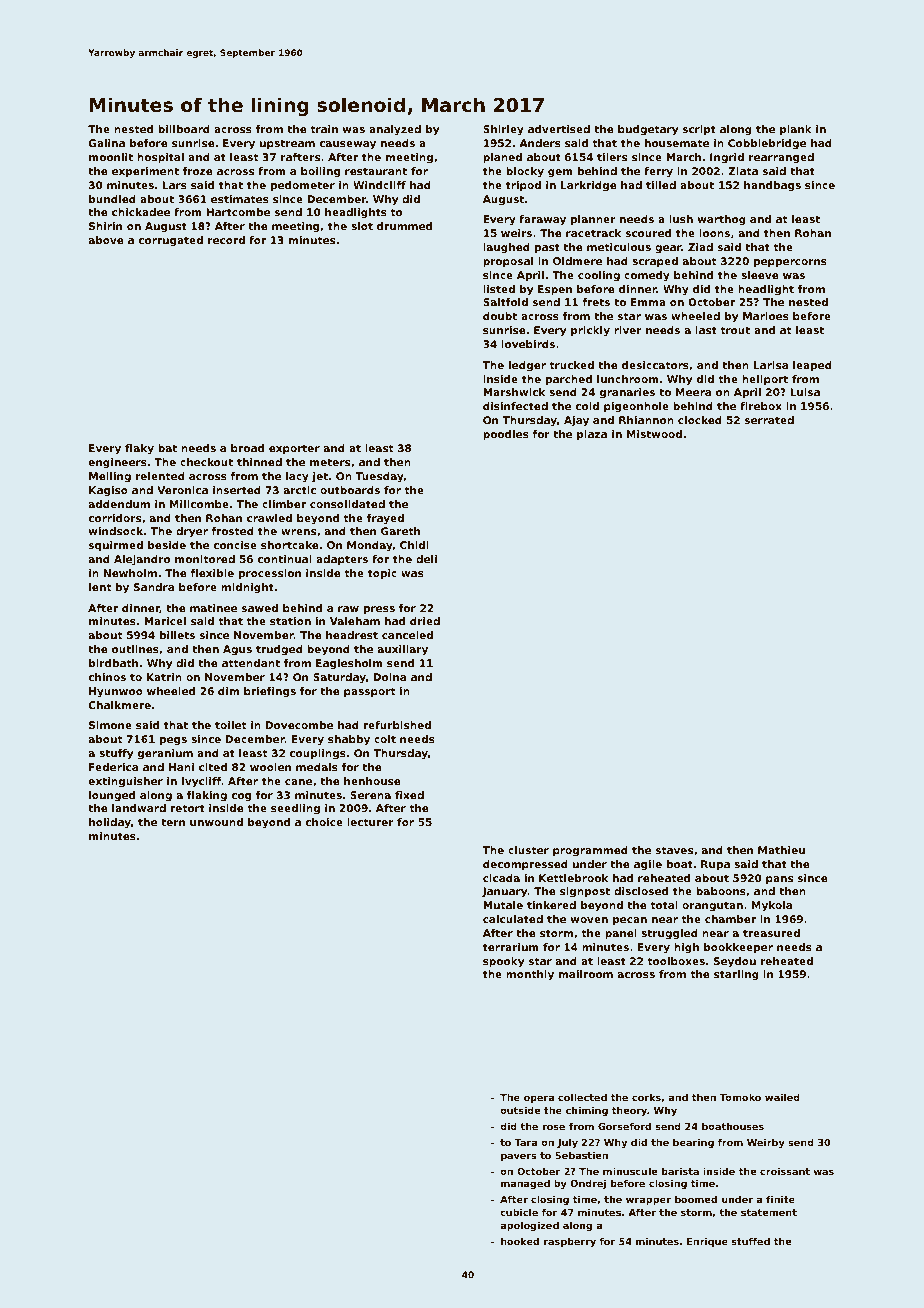  I want to click on pans, so click(779, 880).
